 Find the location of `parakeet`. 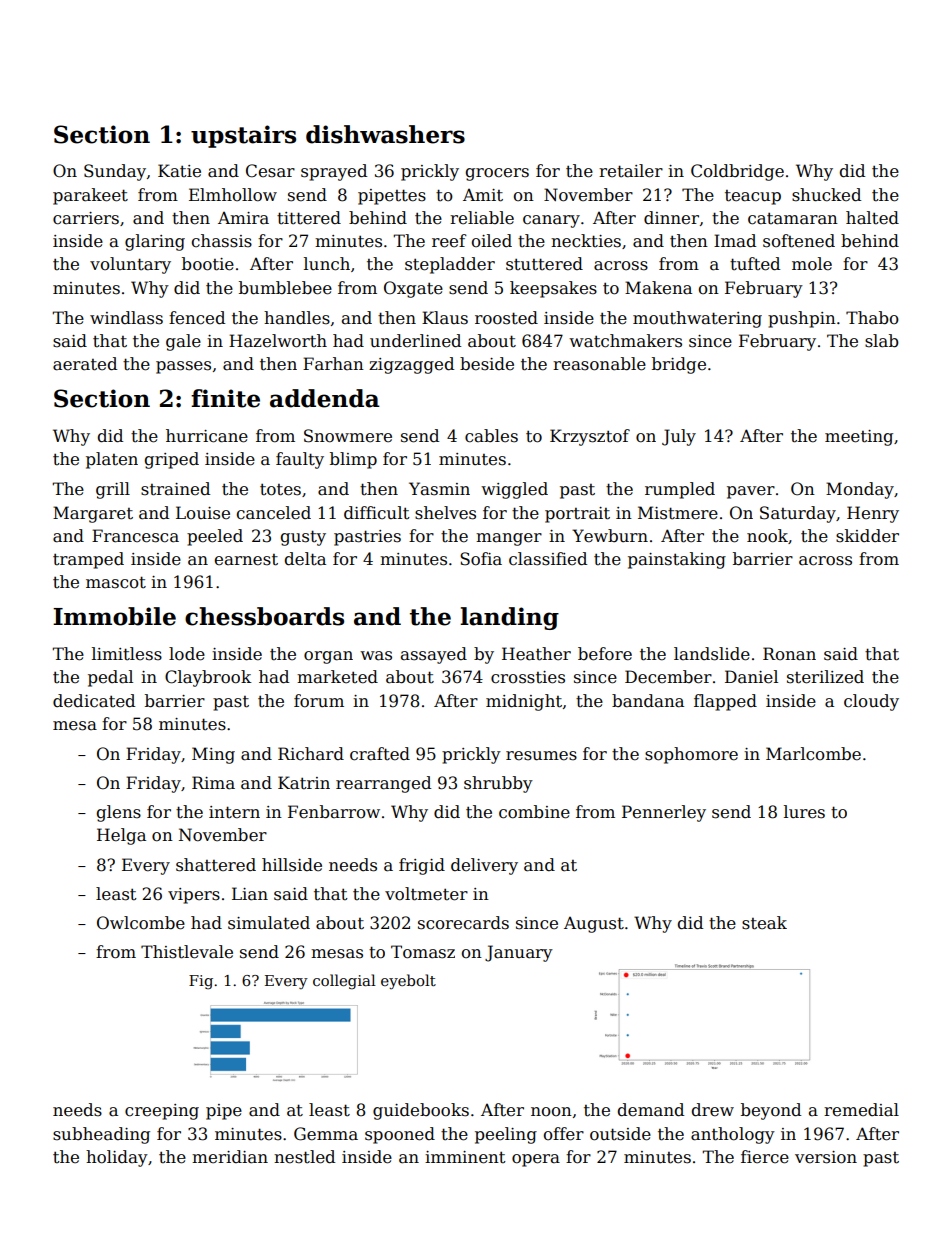

parakeet is located at coordinates (90, 196).
